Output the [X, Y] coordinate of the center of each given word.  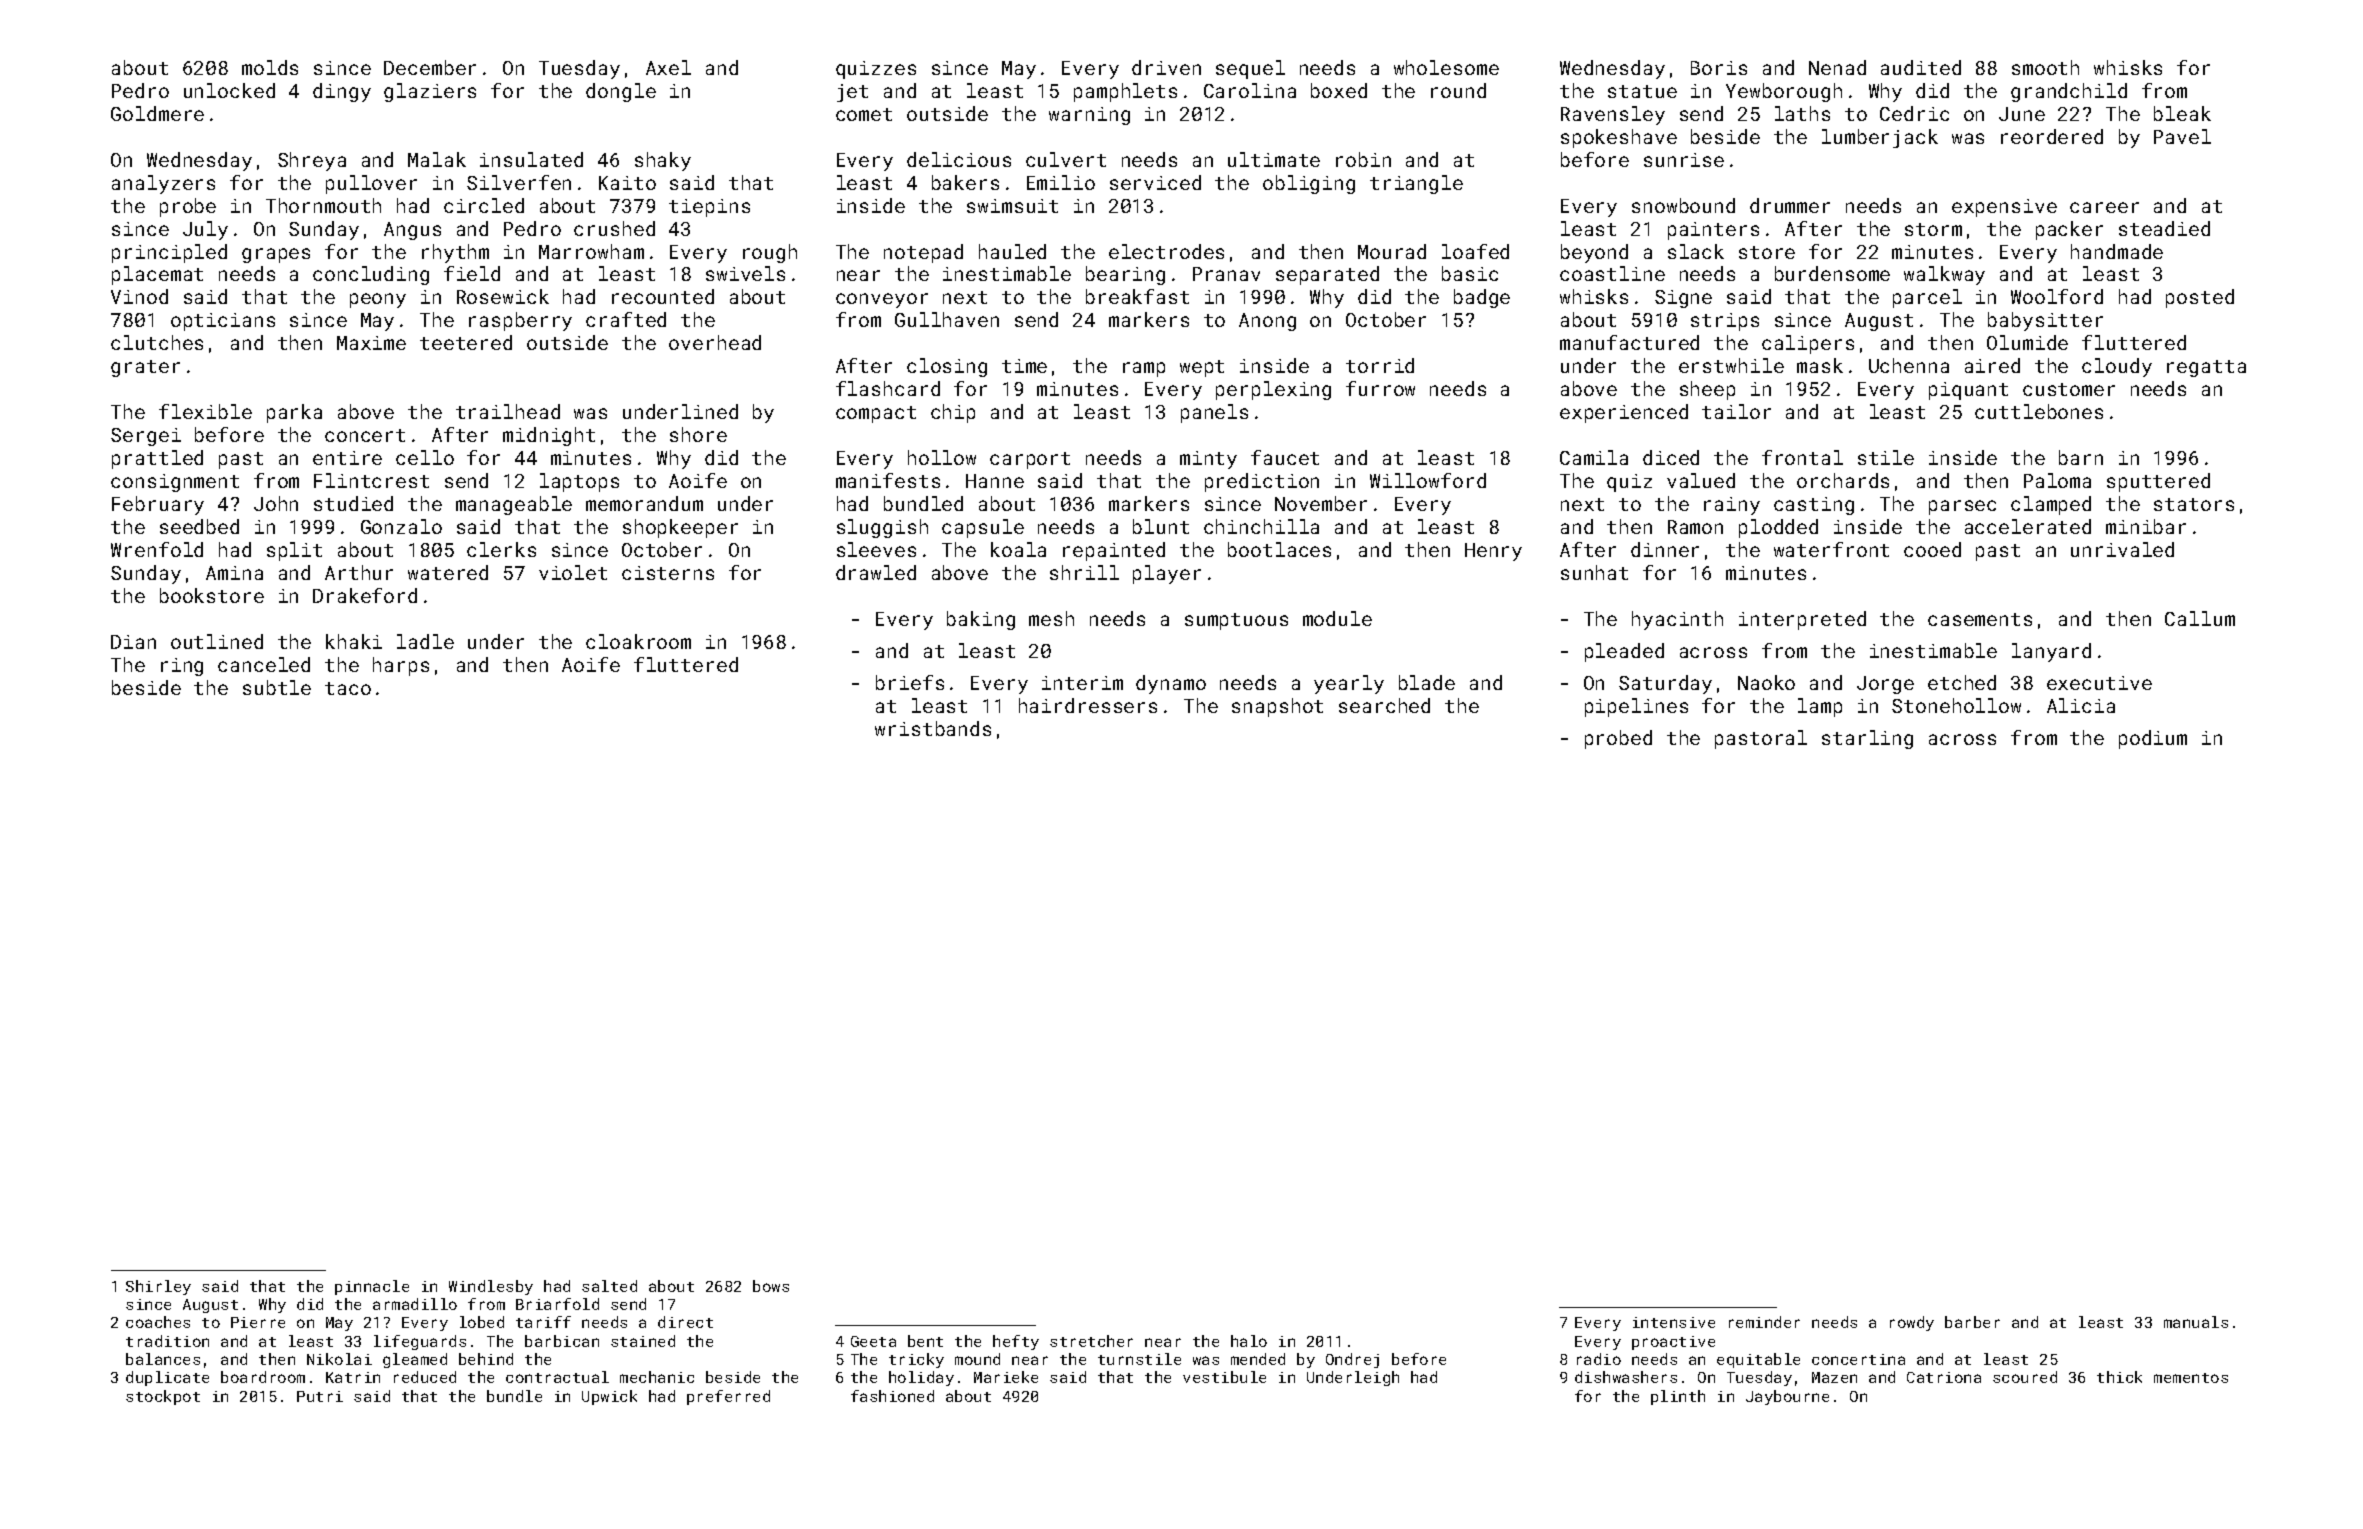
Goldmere [157, 113]
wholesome [1446, 67]
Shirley [158, 1287]
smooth [2045, 67]
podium [2153, 739]
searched [1384, 705]
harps [401, 666]
